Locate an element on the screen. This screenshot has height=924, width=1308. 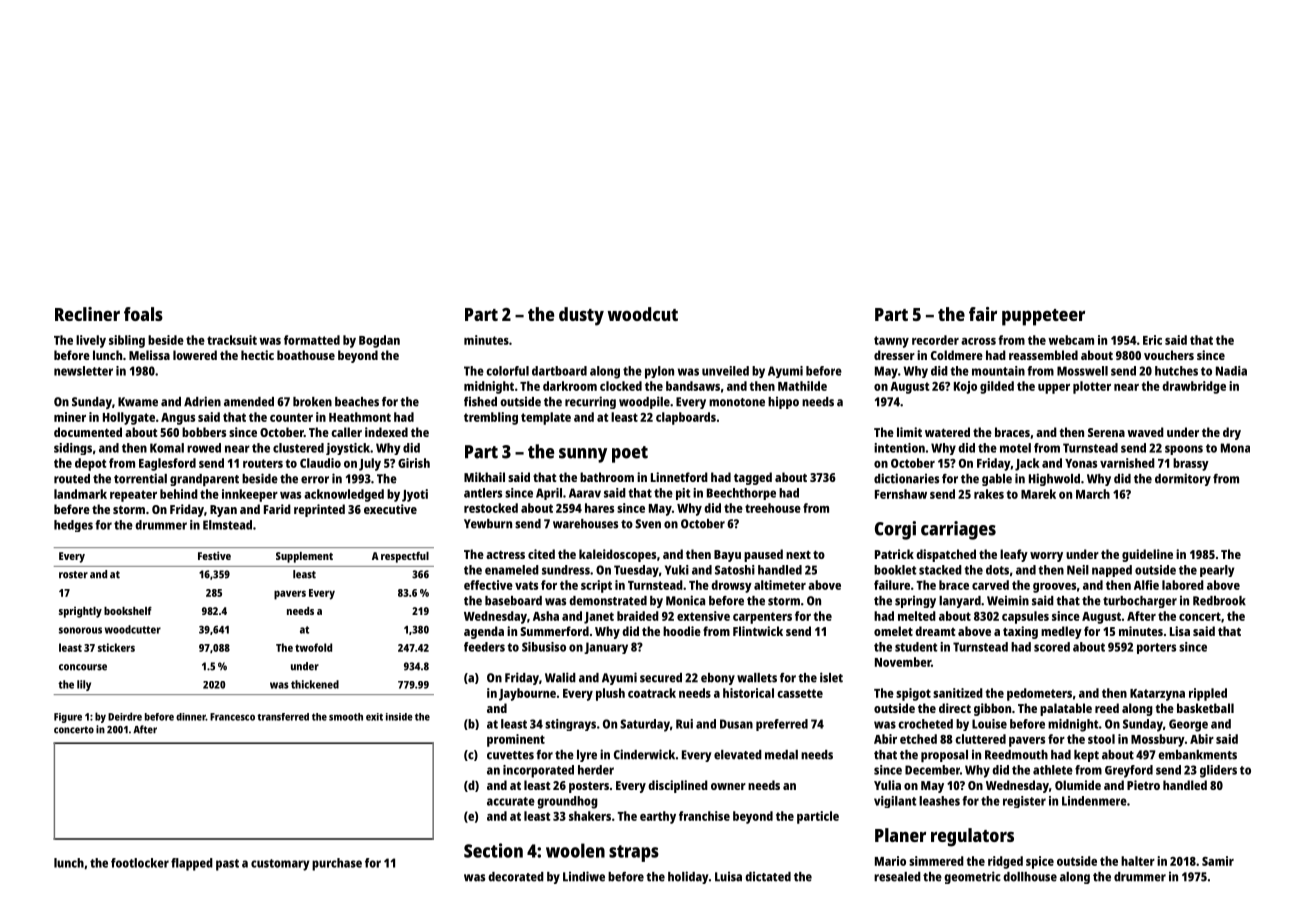
January is located at coordinates (606, 648).
